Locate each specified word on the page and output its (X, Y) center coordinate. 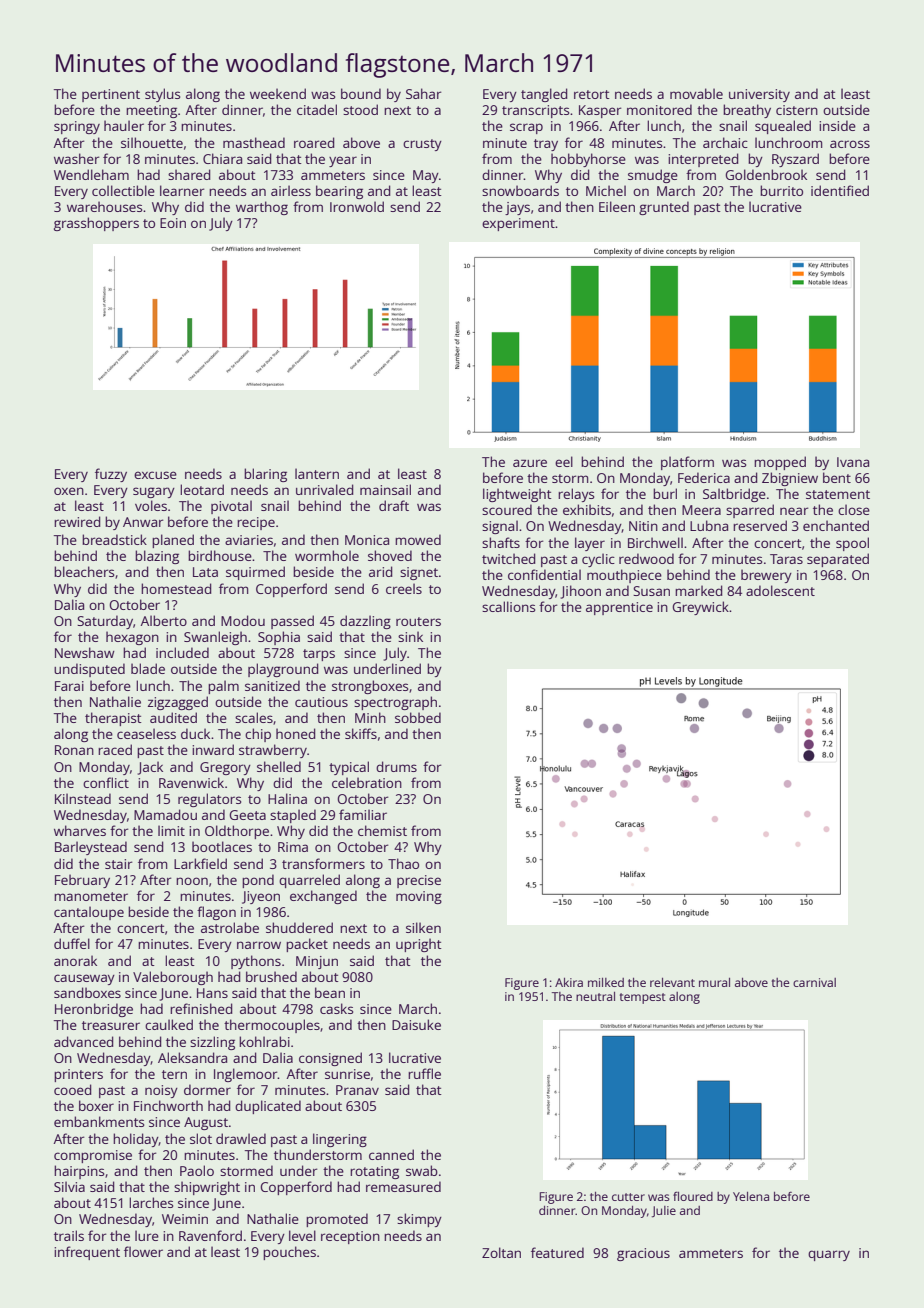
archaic (725, 142)
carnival (814, 982)
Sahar (423, 93)
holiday (136, 1140)
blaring (265, 475)
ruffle (424, 1073)
